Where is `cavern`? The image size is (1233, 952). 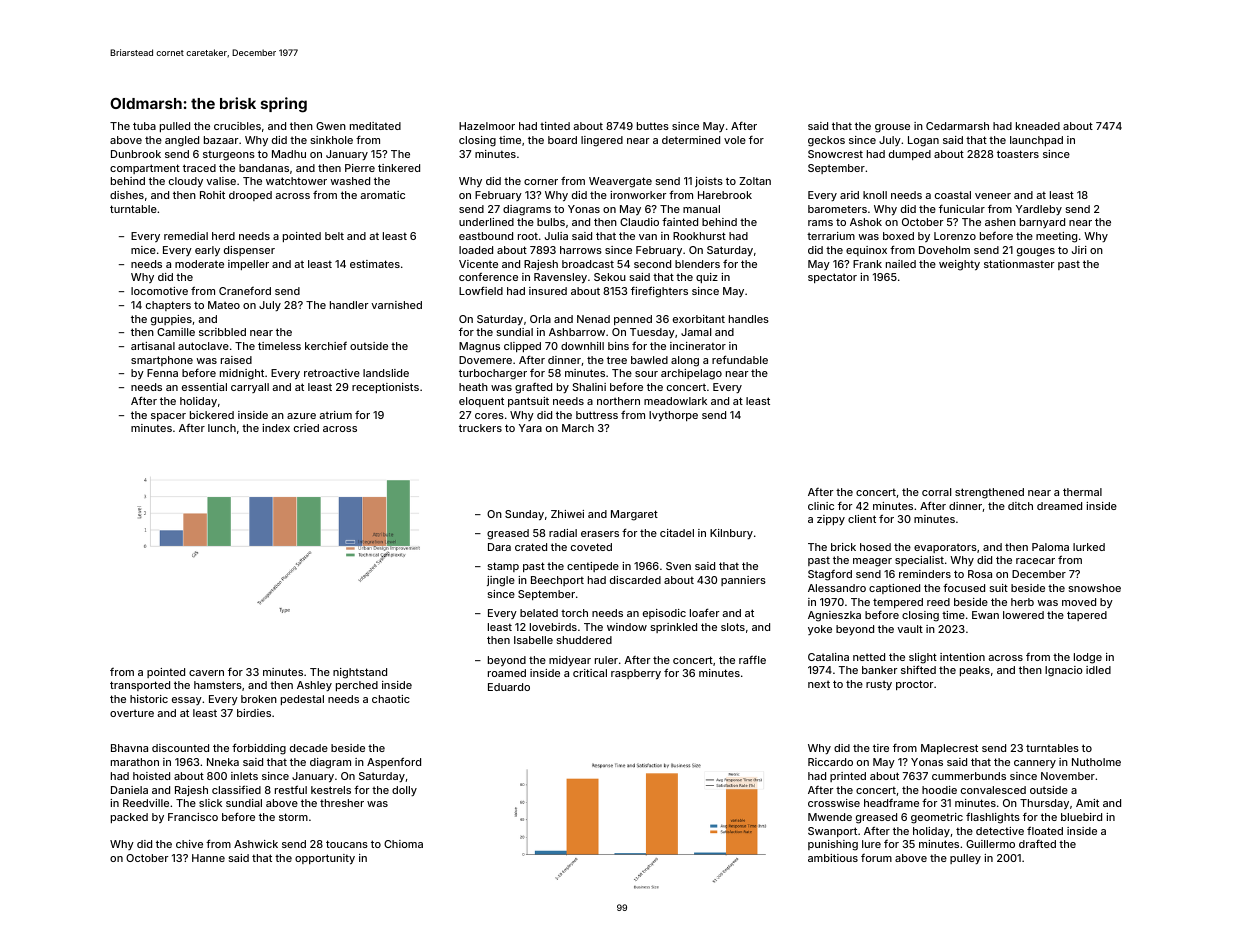 cavern is located at coordinates (206, 673).
